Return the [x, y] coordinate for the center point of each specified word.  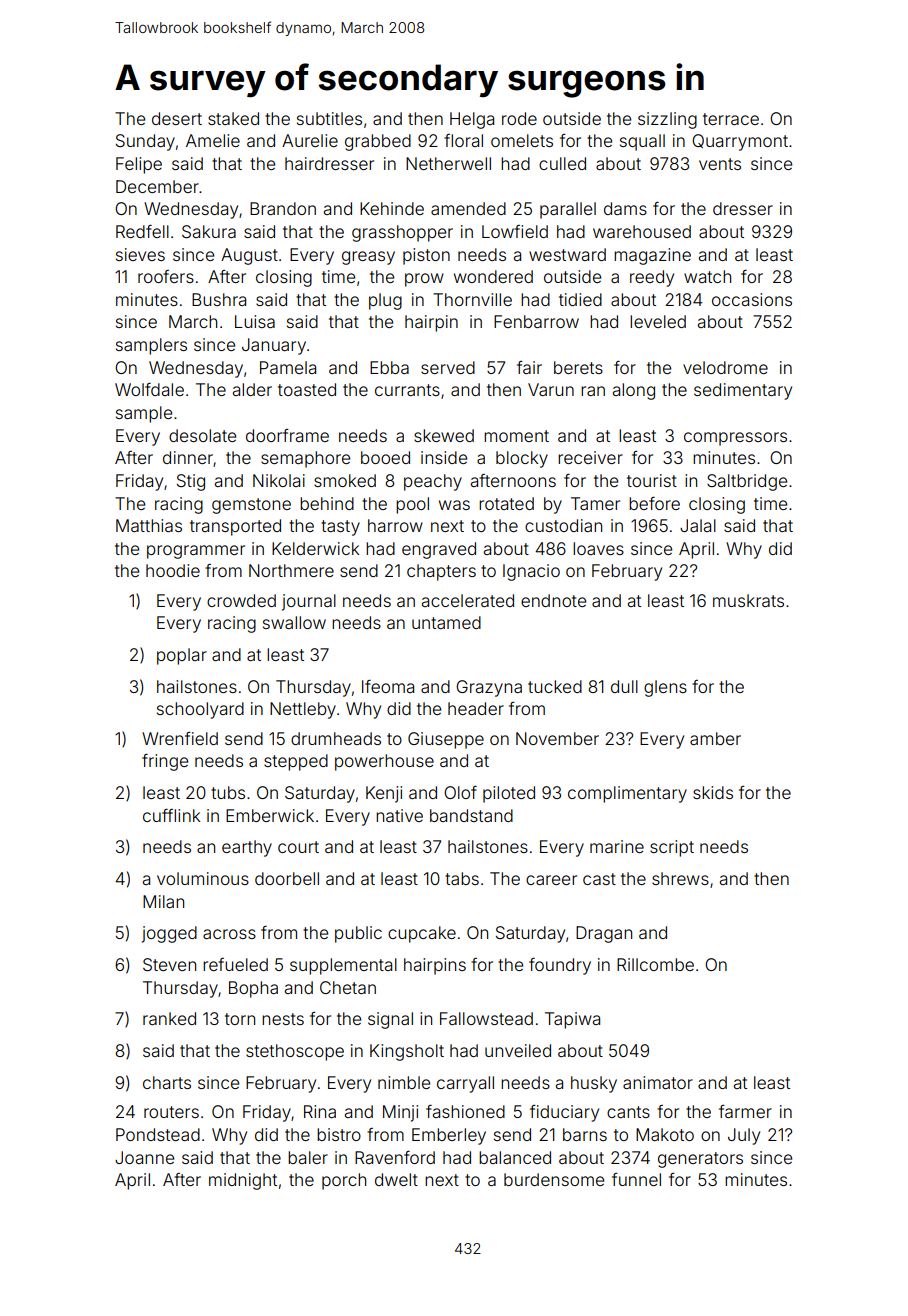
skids [713, 792]
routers [171, 1112]
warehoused [642, 231]
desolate [202, 435]
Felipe [139, 165]
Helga [472, 120]
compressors [735, 439]
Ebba [389, 367]
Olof [460, 792]
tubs [228, 792]
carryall [465, 1084]
